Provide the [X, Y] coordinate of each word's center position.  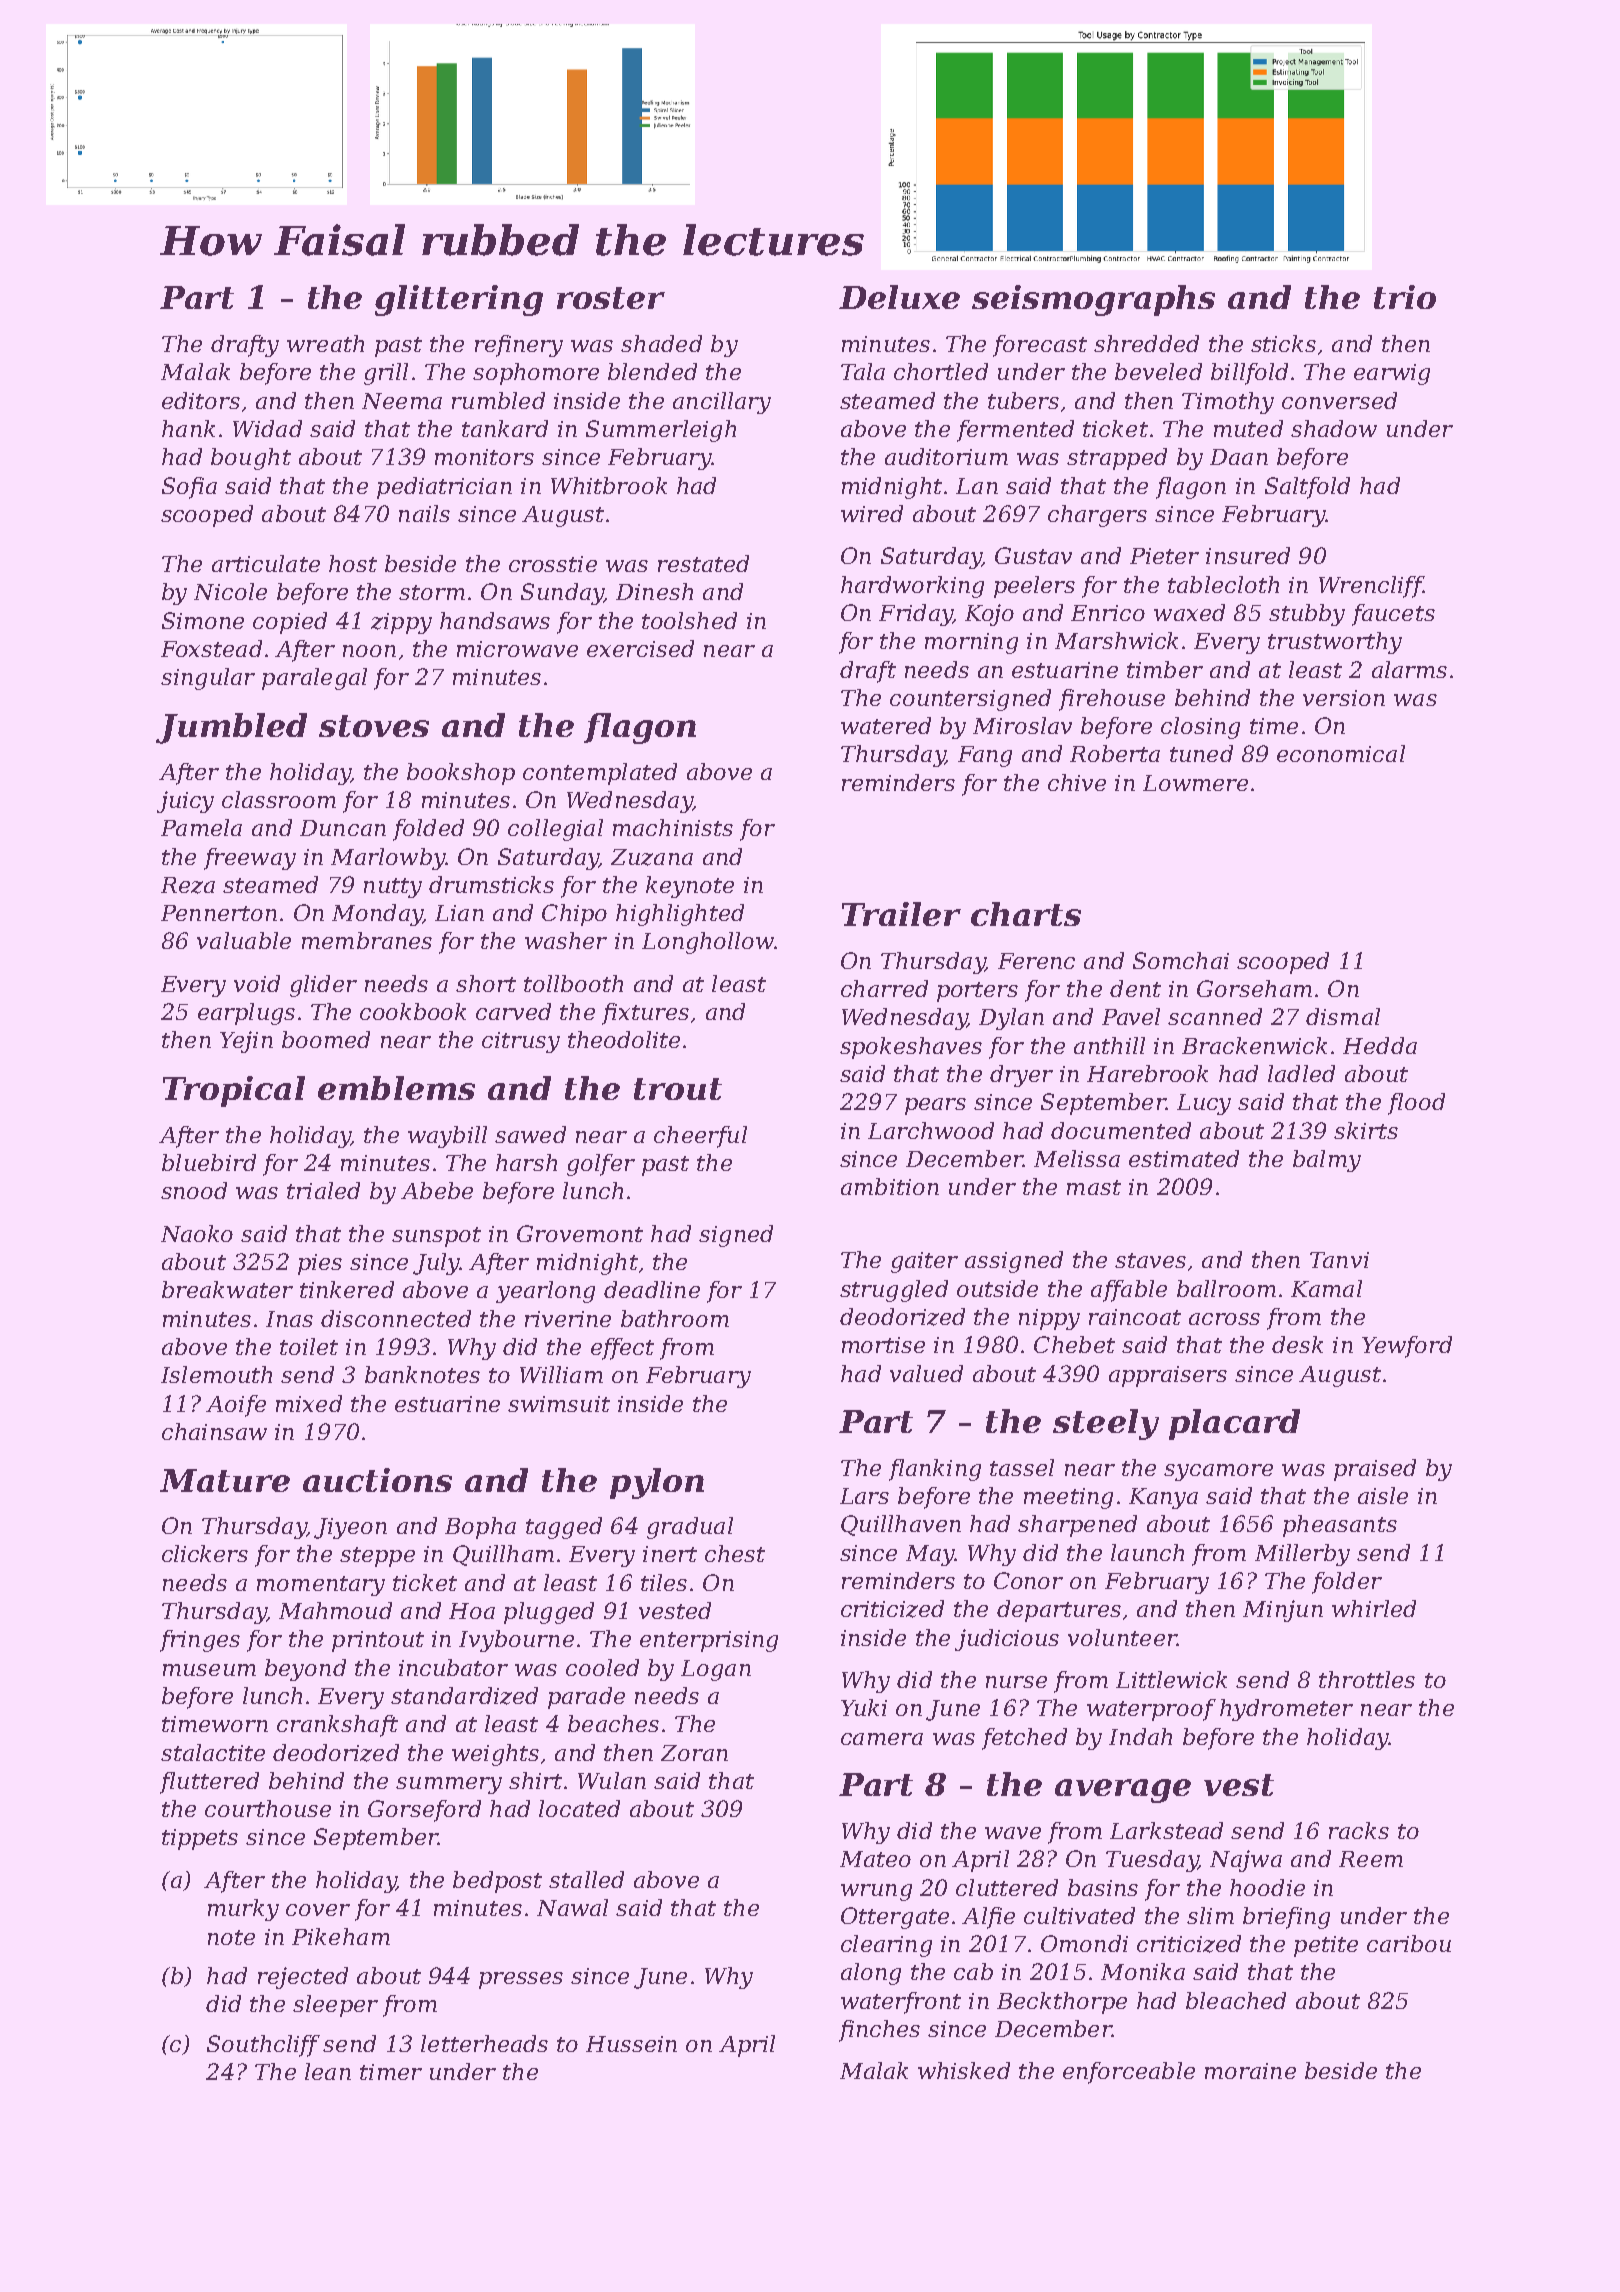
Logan [716, 1670]
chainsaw [214, 1431]
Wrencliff [1371, 587]
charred [884, 988]
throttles [1367, 1679]
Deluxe [899, 297]
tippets [200, 1839]
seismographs [1093, 300]
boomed [326, 1039]
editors [201, 400]
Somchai [1181, 960]
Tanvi [1339, 1260]
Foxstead [211, 648]
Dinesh [654, 591]
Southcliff [263, 2046]
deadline [652, 1289]
